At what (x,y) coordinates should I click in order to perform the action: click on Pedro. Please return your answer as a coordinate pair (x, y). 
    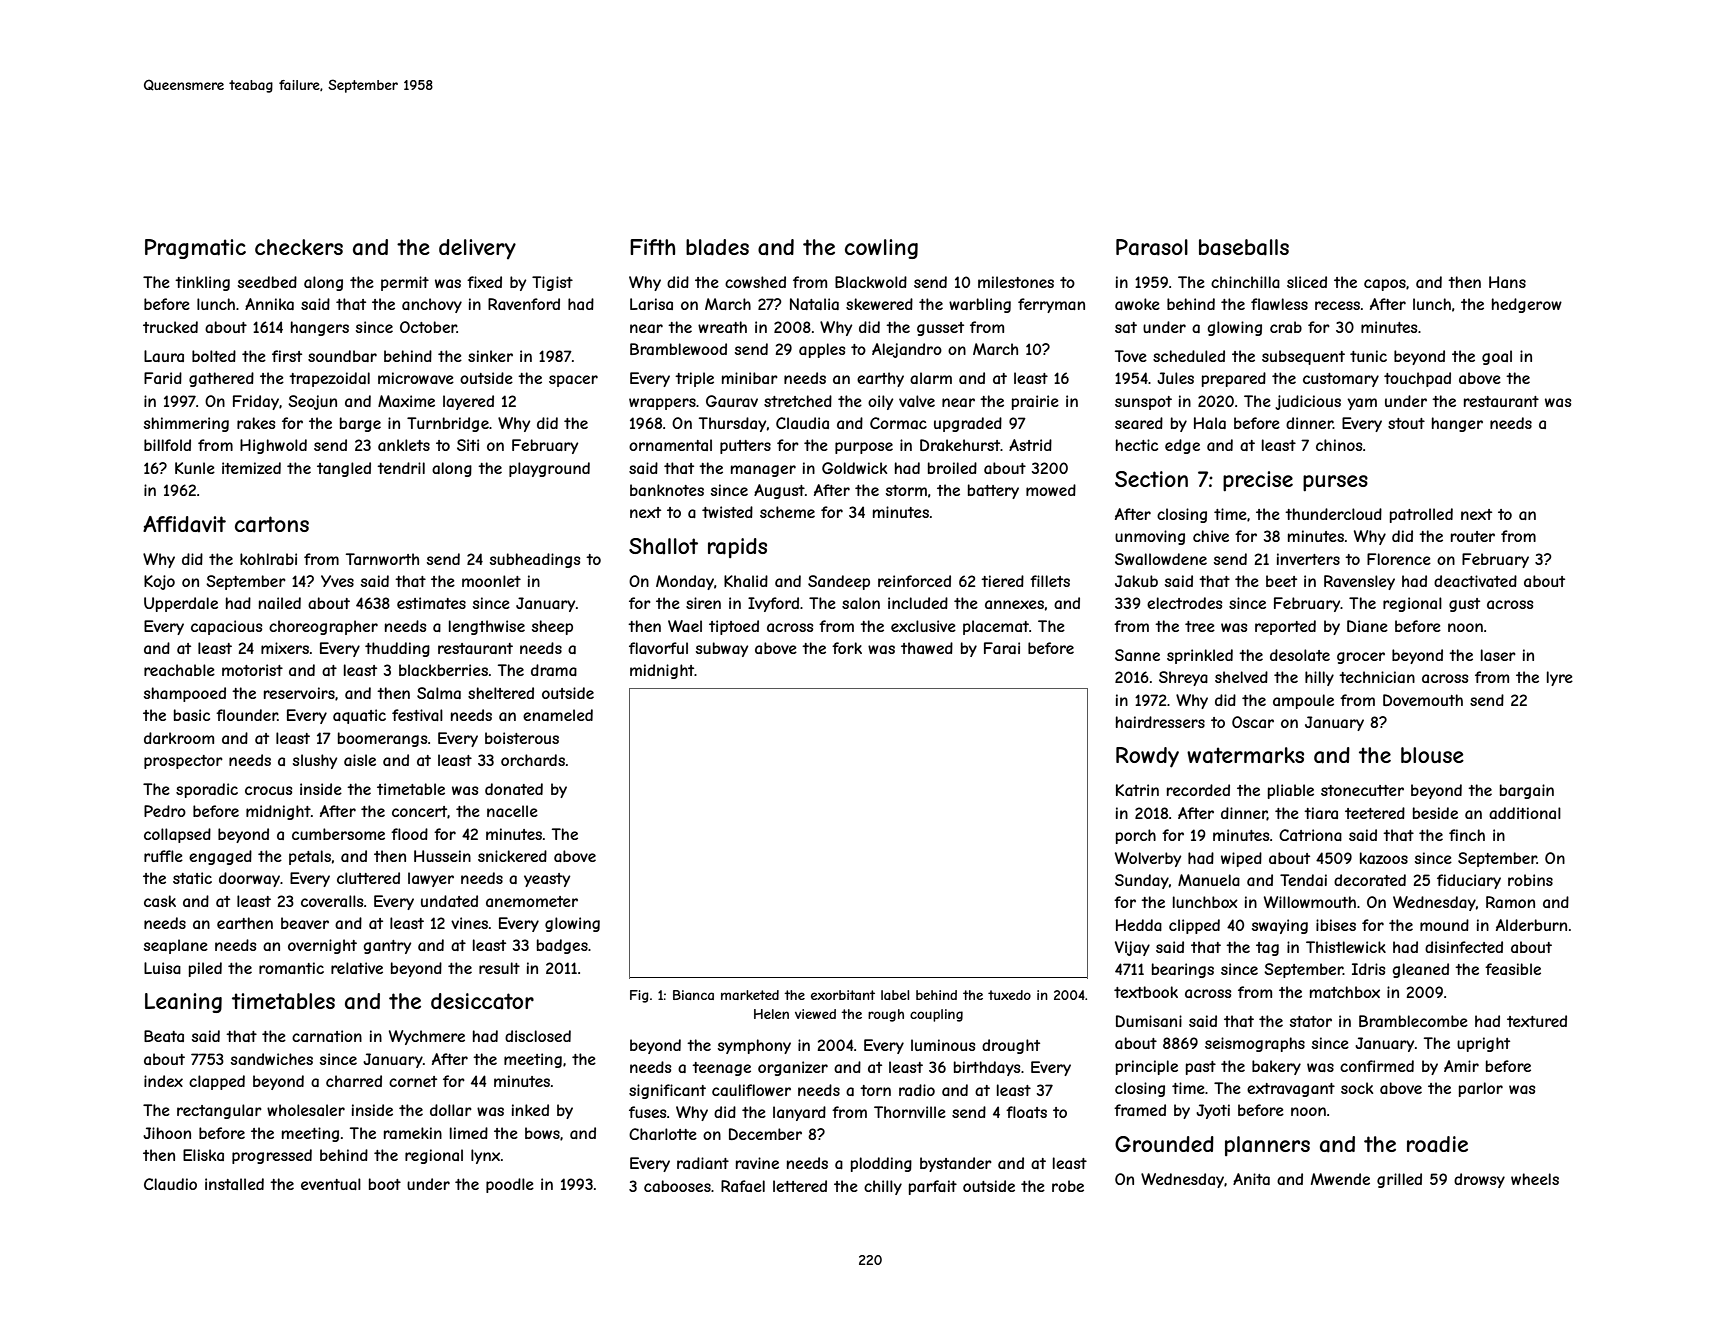
    Looking at the image, I should click on (165, 811).
